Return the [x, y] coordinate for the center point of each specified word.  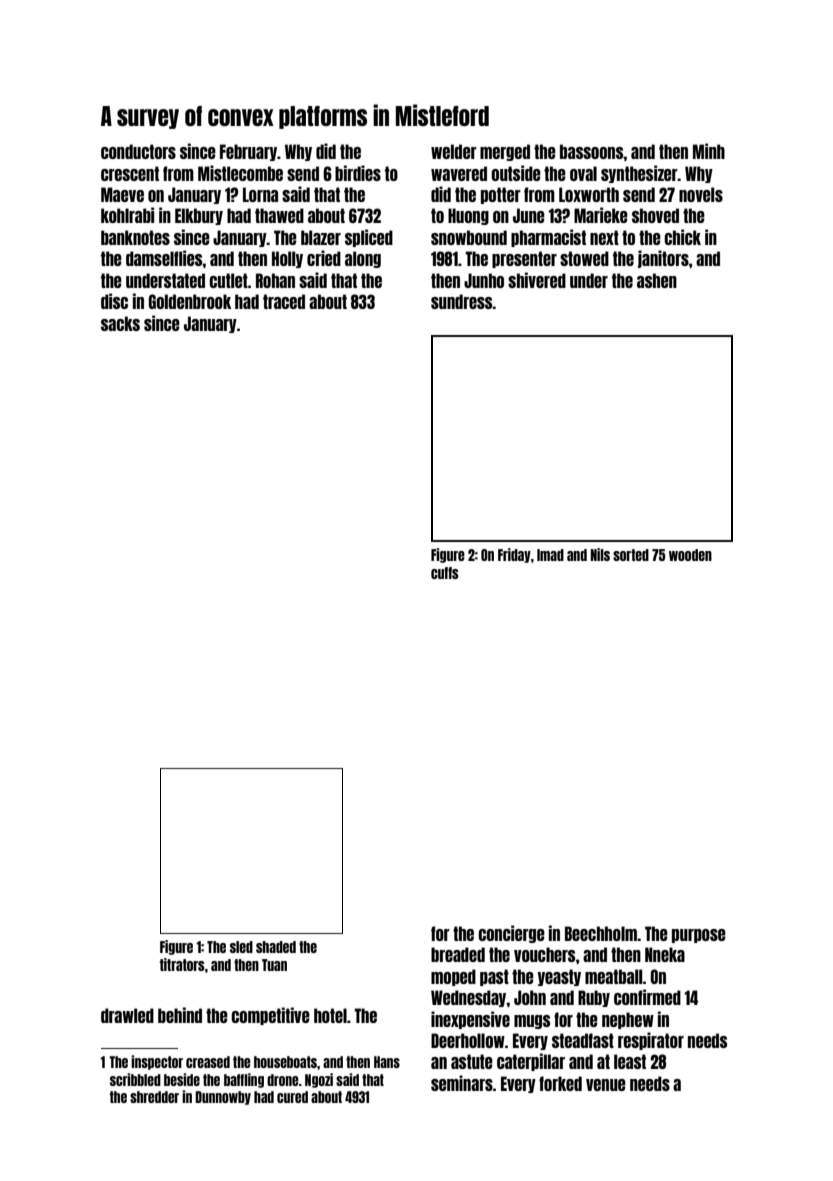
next [604, 237]
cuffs [445, 573]
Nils [600, 554]
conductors [138, 151]
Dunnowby [223, 1098]
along [363, 259]
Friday [514, 555]
